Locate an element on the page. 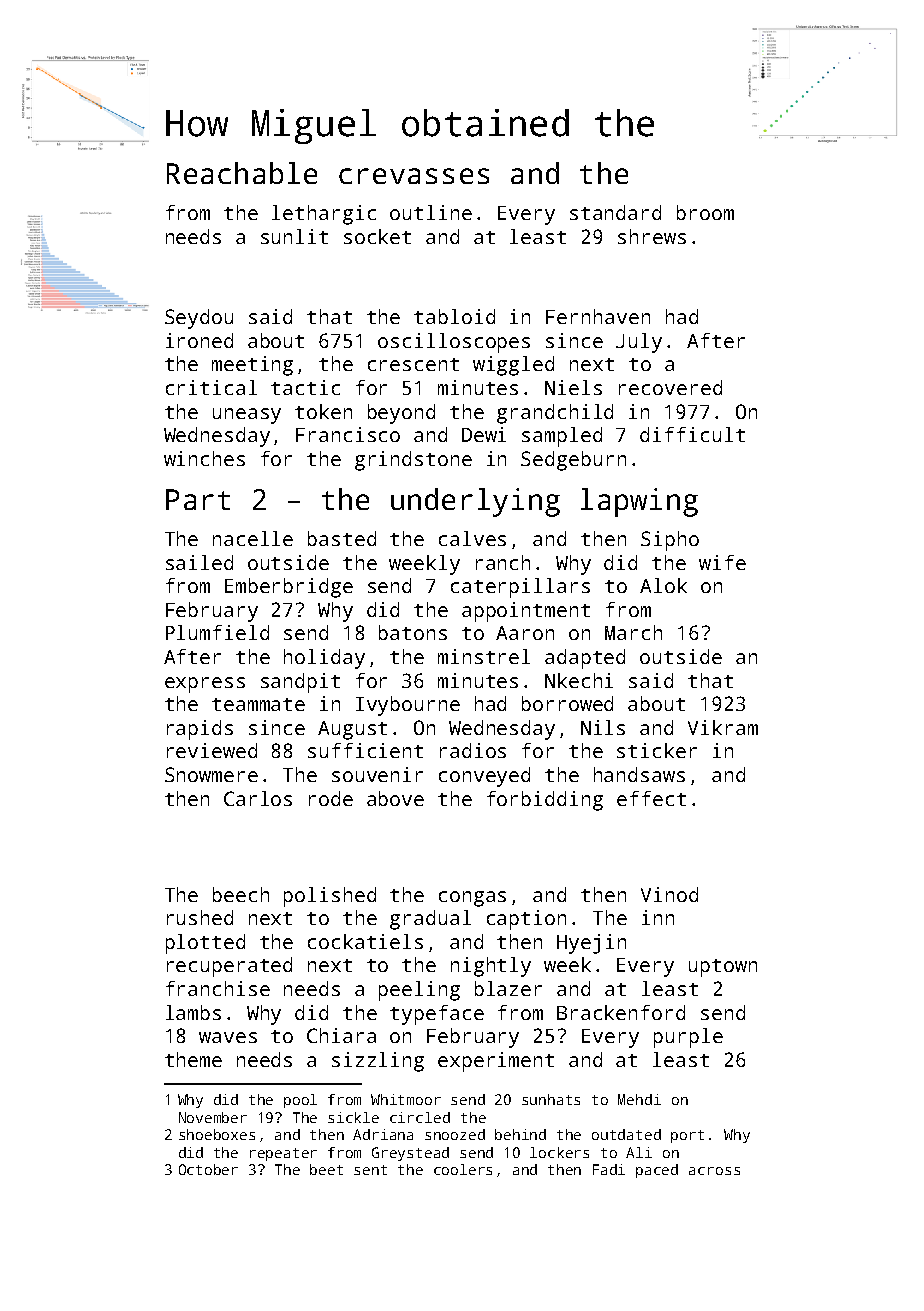 The width and height of the image is (924, 1311). crevasses is located at coordinates (414, 176).
